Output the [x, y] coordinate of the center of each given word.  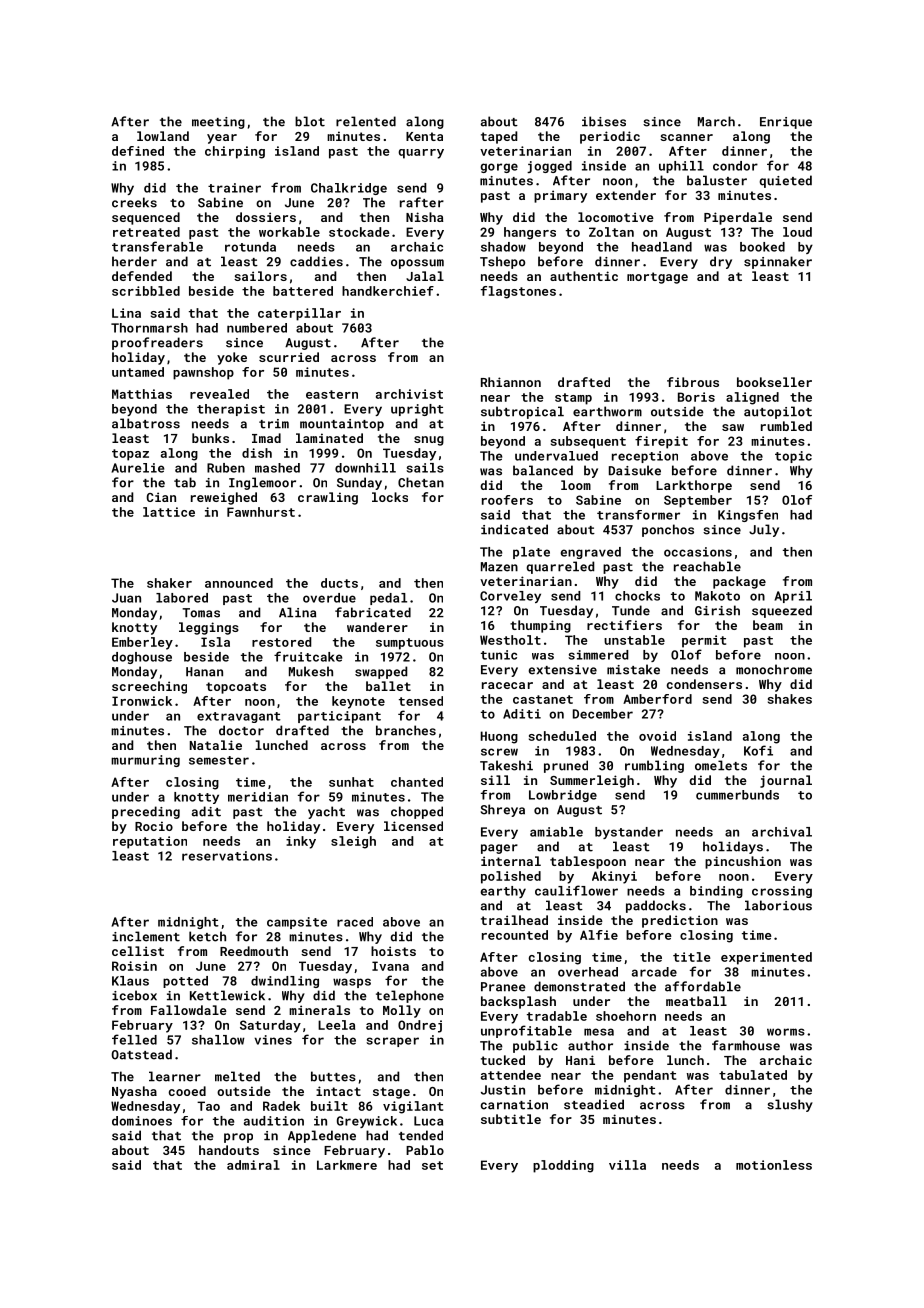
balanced [543, 470]
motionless [774, 1165]
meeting [218, 123]
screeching [149, 687]
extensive [563, 670]
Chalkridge [349, 189]
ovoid [657, 736]
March [716, 121]
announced [239, 583]
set [432, 1165]
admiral [253, 1165]
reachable [707, 566]
